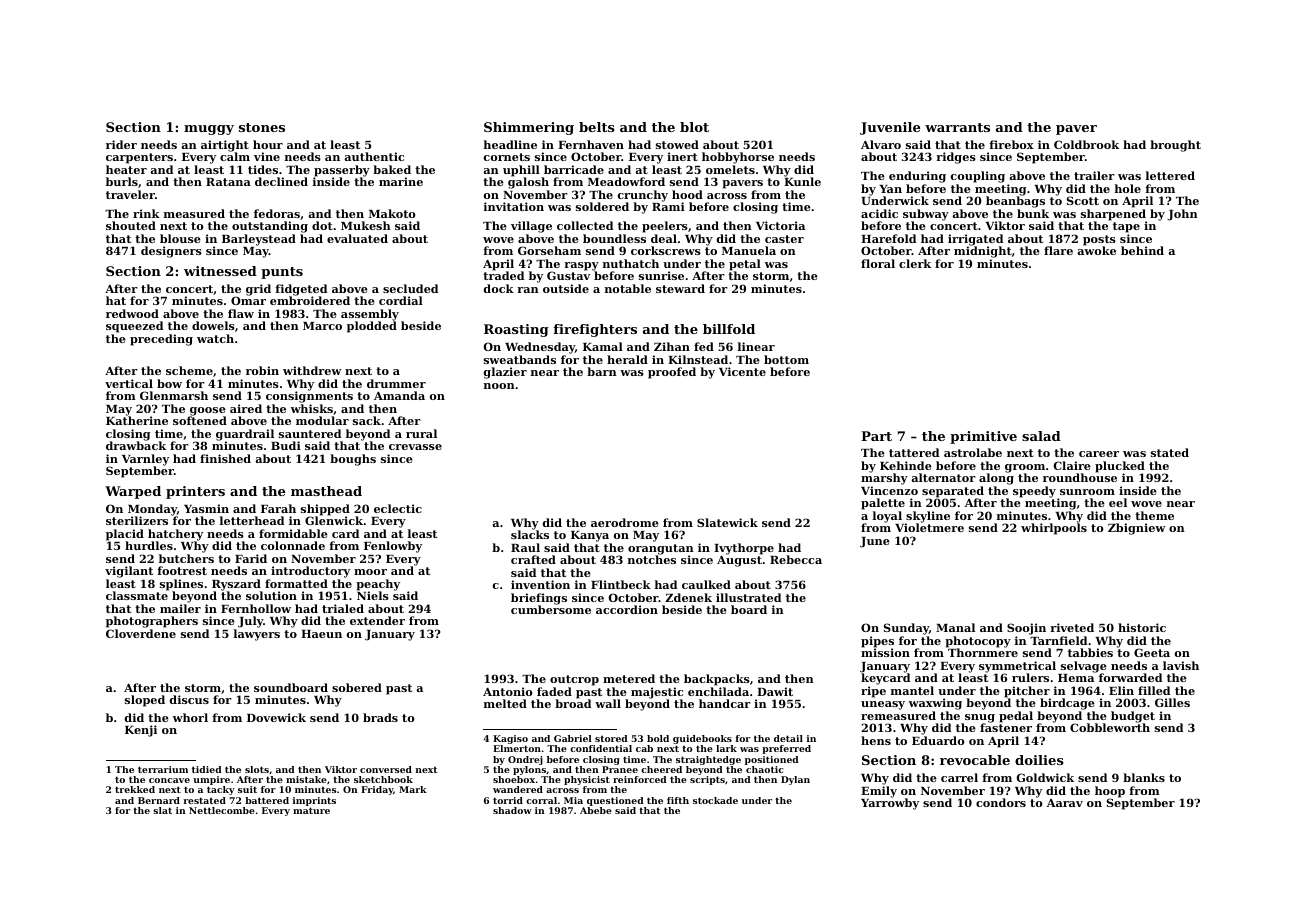 This page has width=1308, height=924. Describe the element at coordinates (1030, 677) in the page. I see `rulers` at that location.
